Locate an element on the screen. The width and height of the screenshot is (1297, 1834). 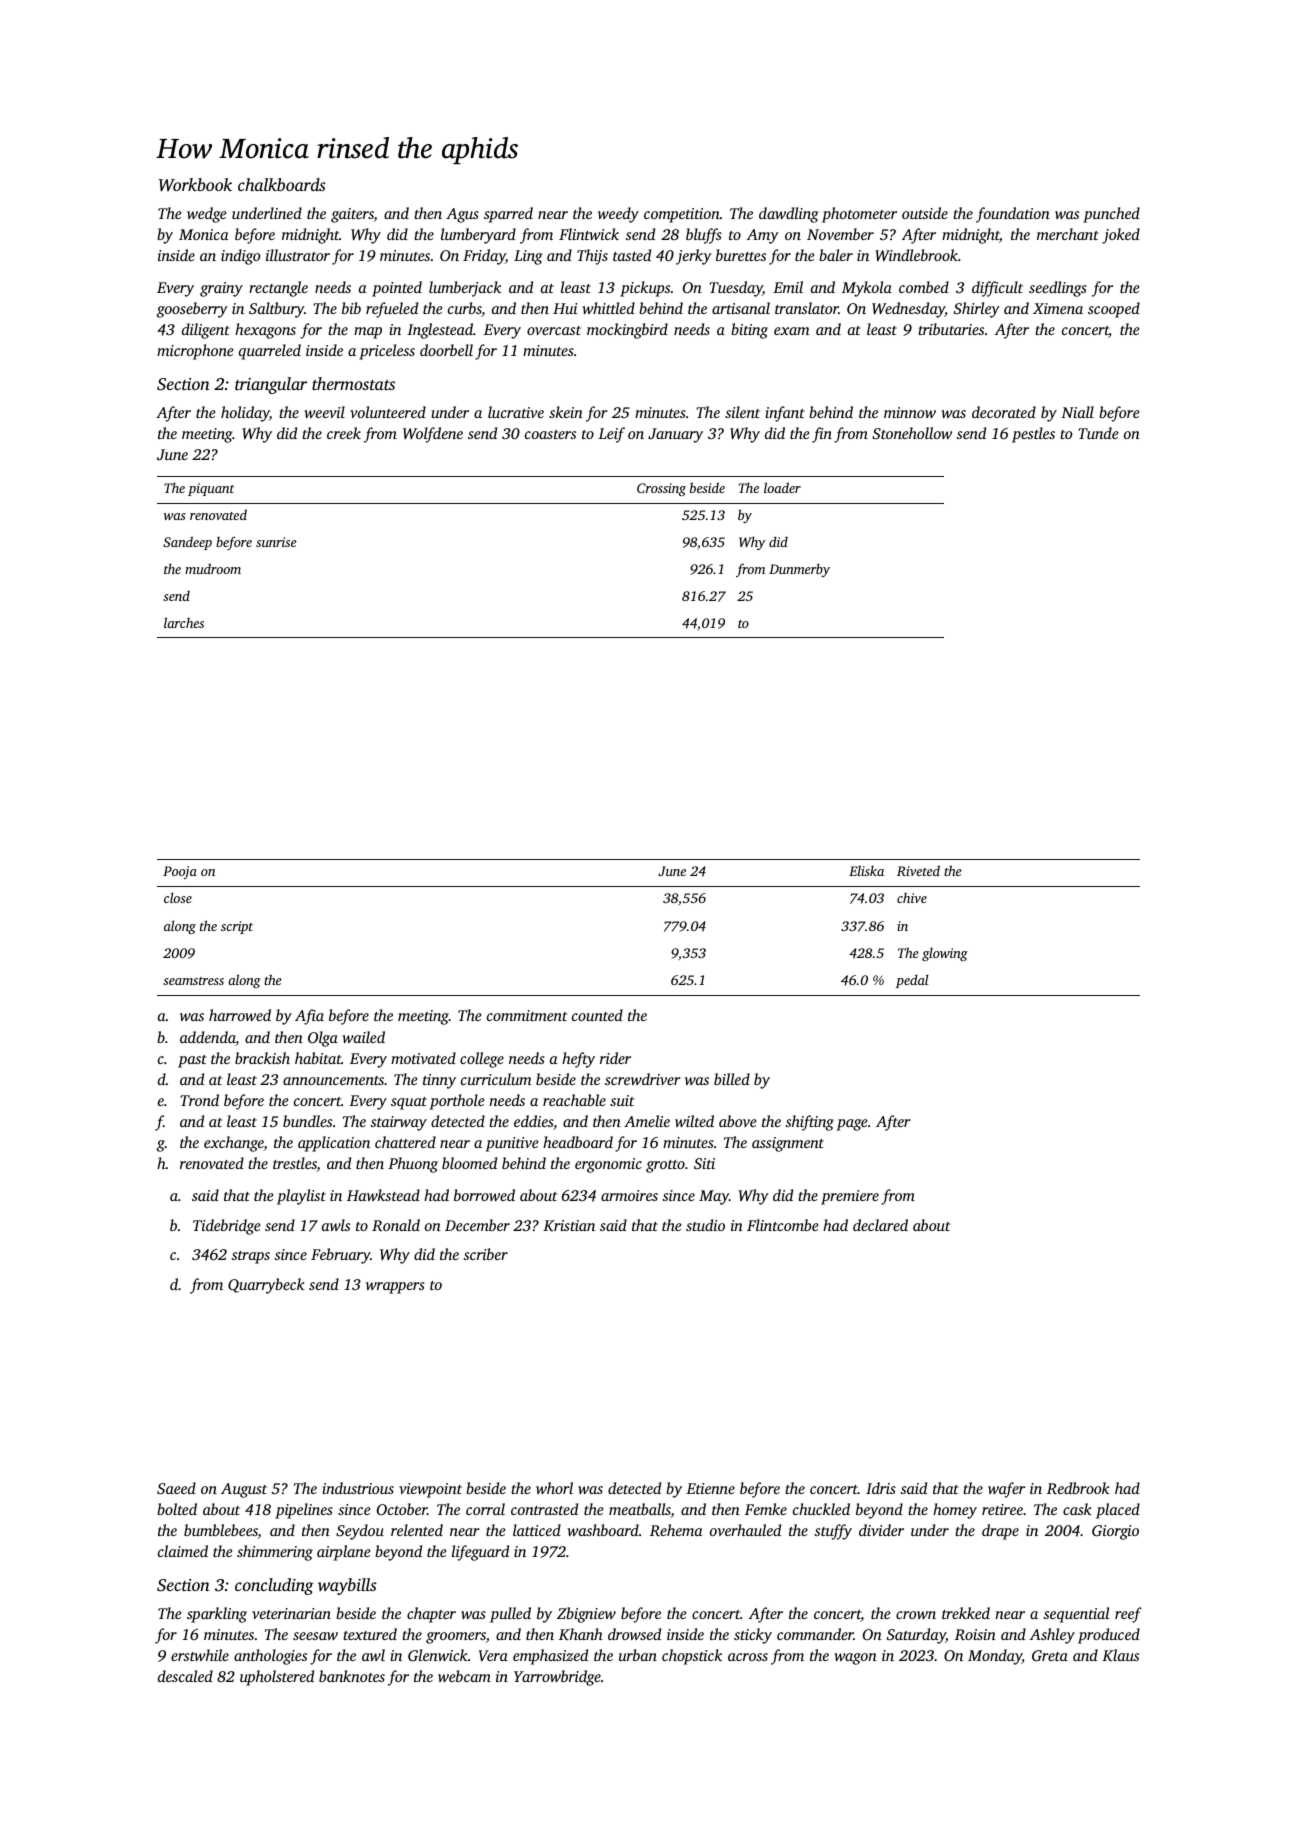
declared is located at coordinates (880, 1225).
